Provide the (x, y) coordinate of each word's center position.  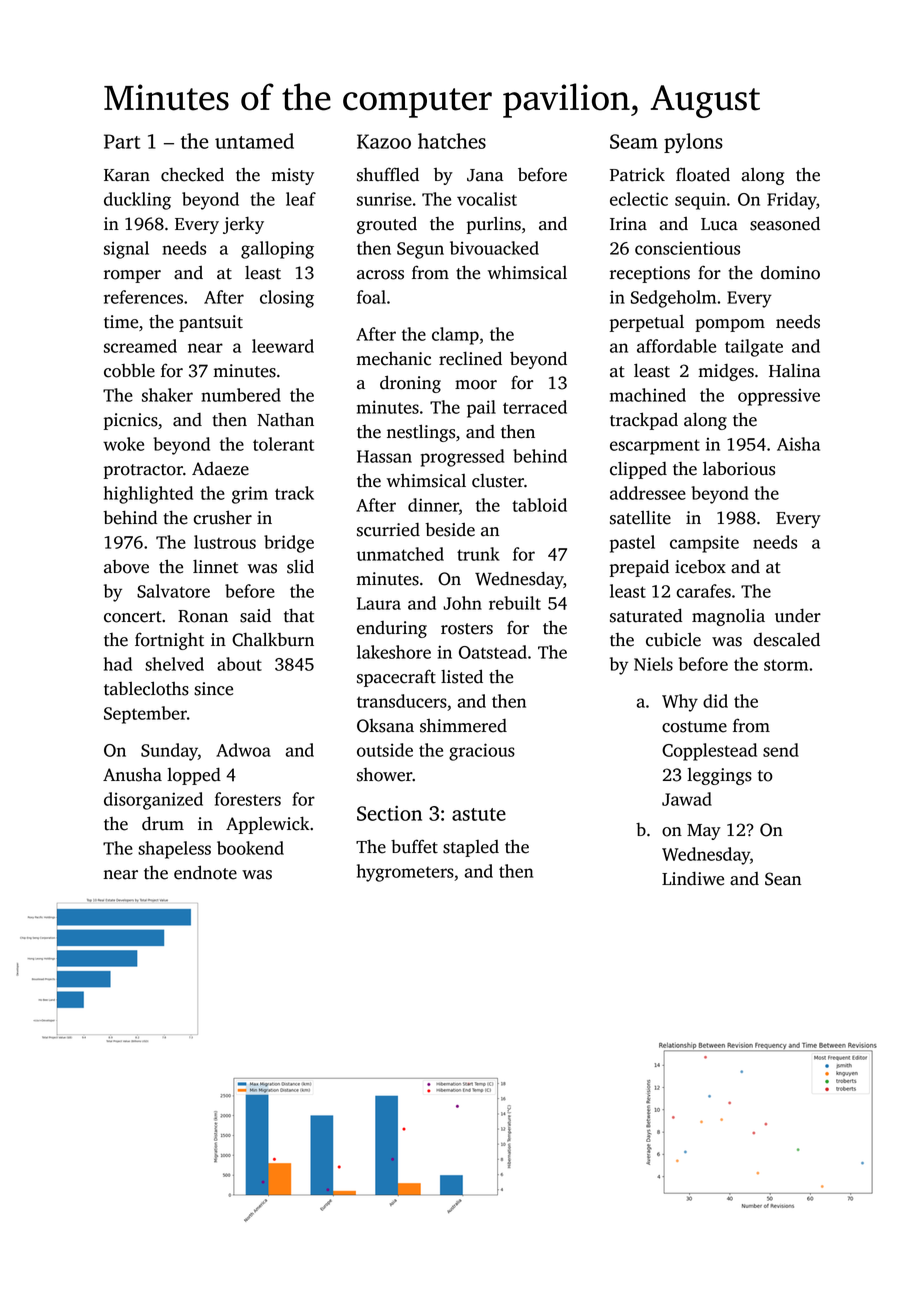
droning (410, 384)
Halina (794, 370)
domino (790, 273)
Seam (634, 141)
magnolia (728, 617)
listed (462, 676)
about (239, 664)
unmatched (400, 554)
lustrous (225, 542)
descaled (787, 639)
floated (703, 174)
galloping (277, 250)
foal (371, 297)
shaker (167, 395)
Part (122, 141)
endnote (205, 872)
